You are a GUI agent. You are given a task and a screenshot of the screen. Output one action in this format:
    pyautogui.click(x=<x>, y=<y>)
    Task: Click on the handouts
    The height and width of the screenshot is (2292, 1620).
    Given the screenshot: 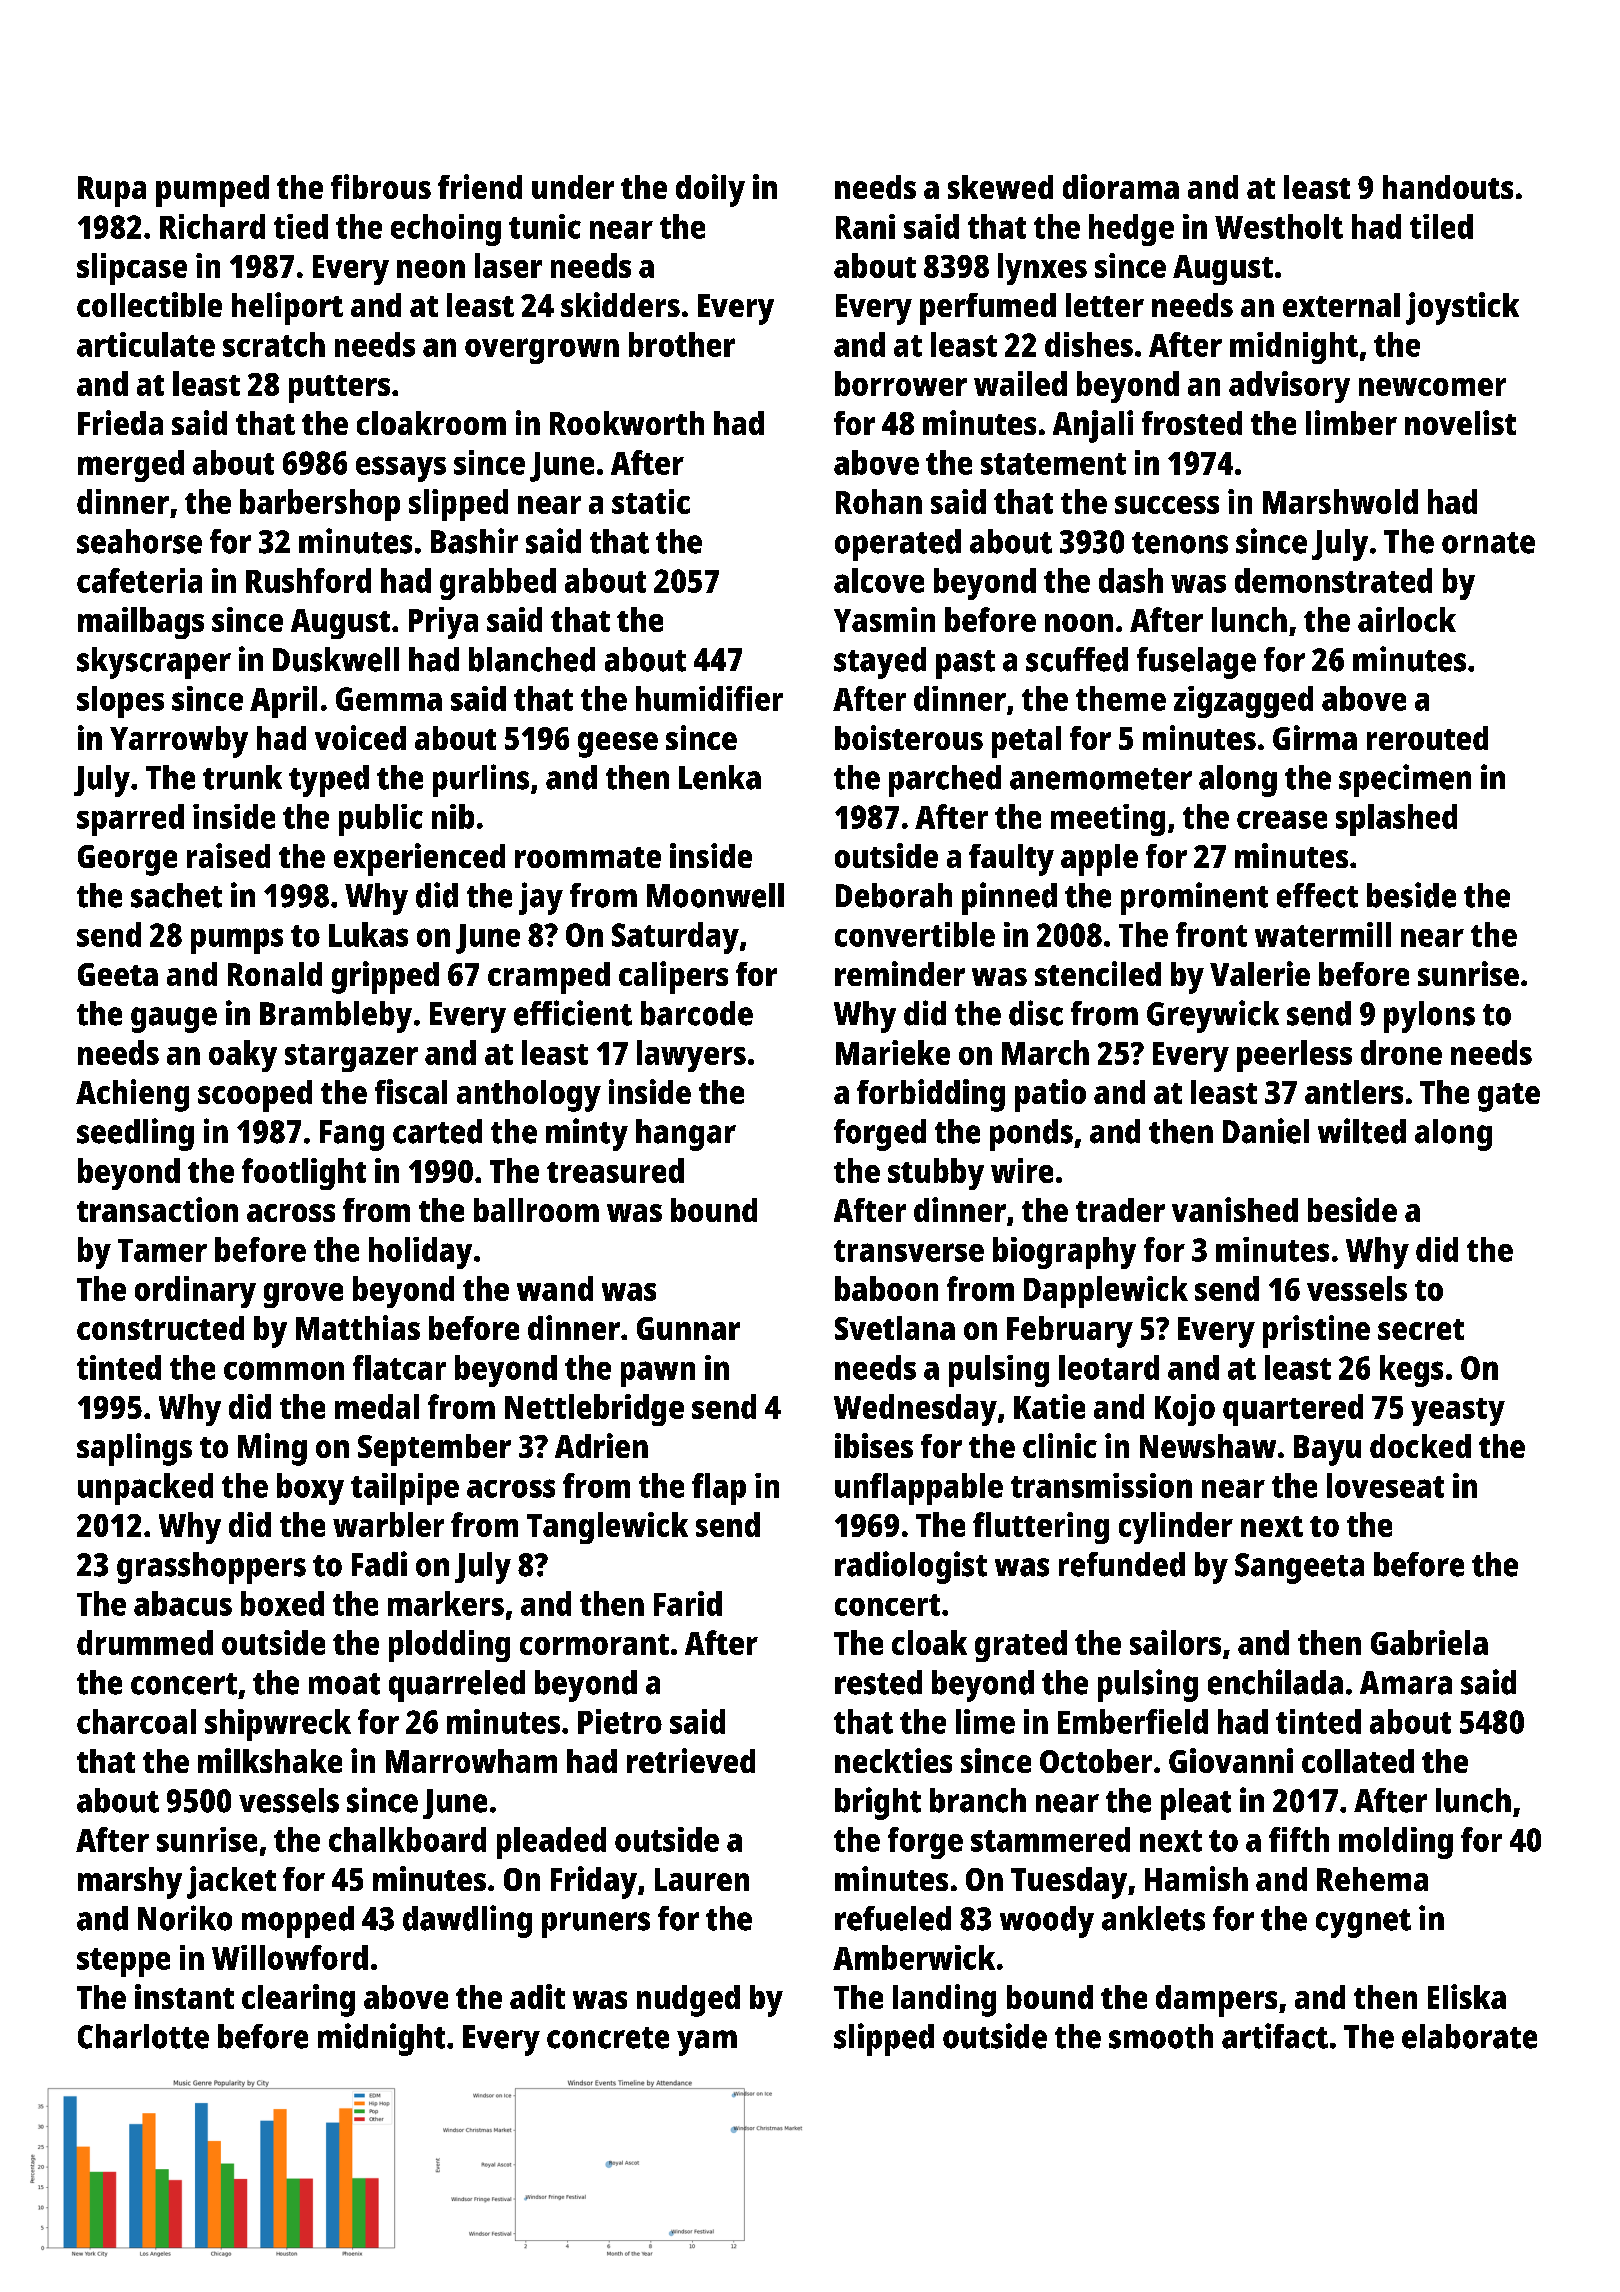 What is the action you would take?
    pyautogui.click(x=1448, y=187)
